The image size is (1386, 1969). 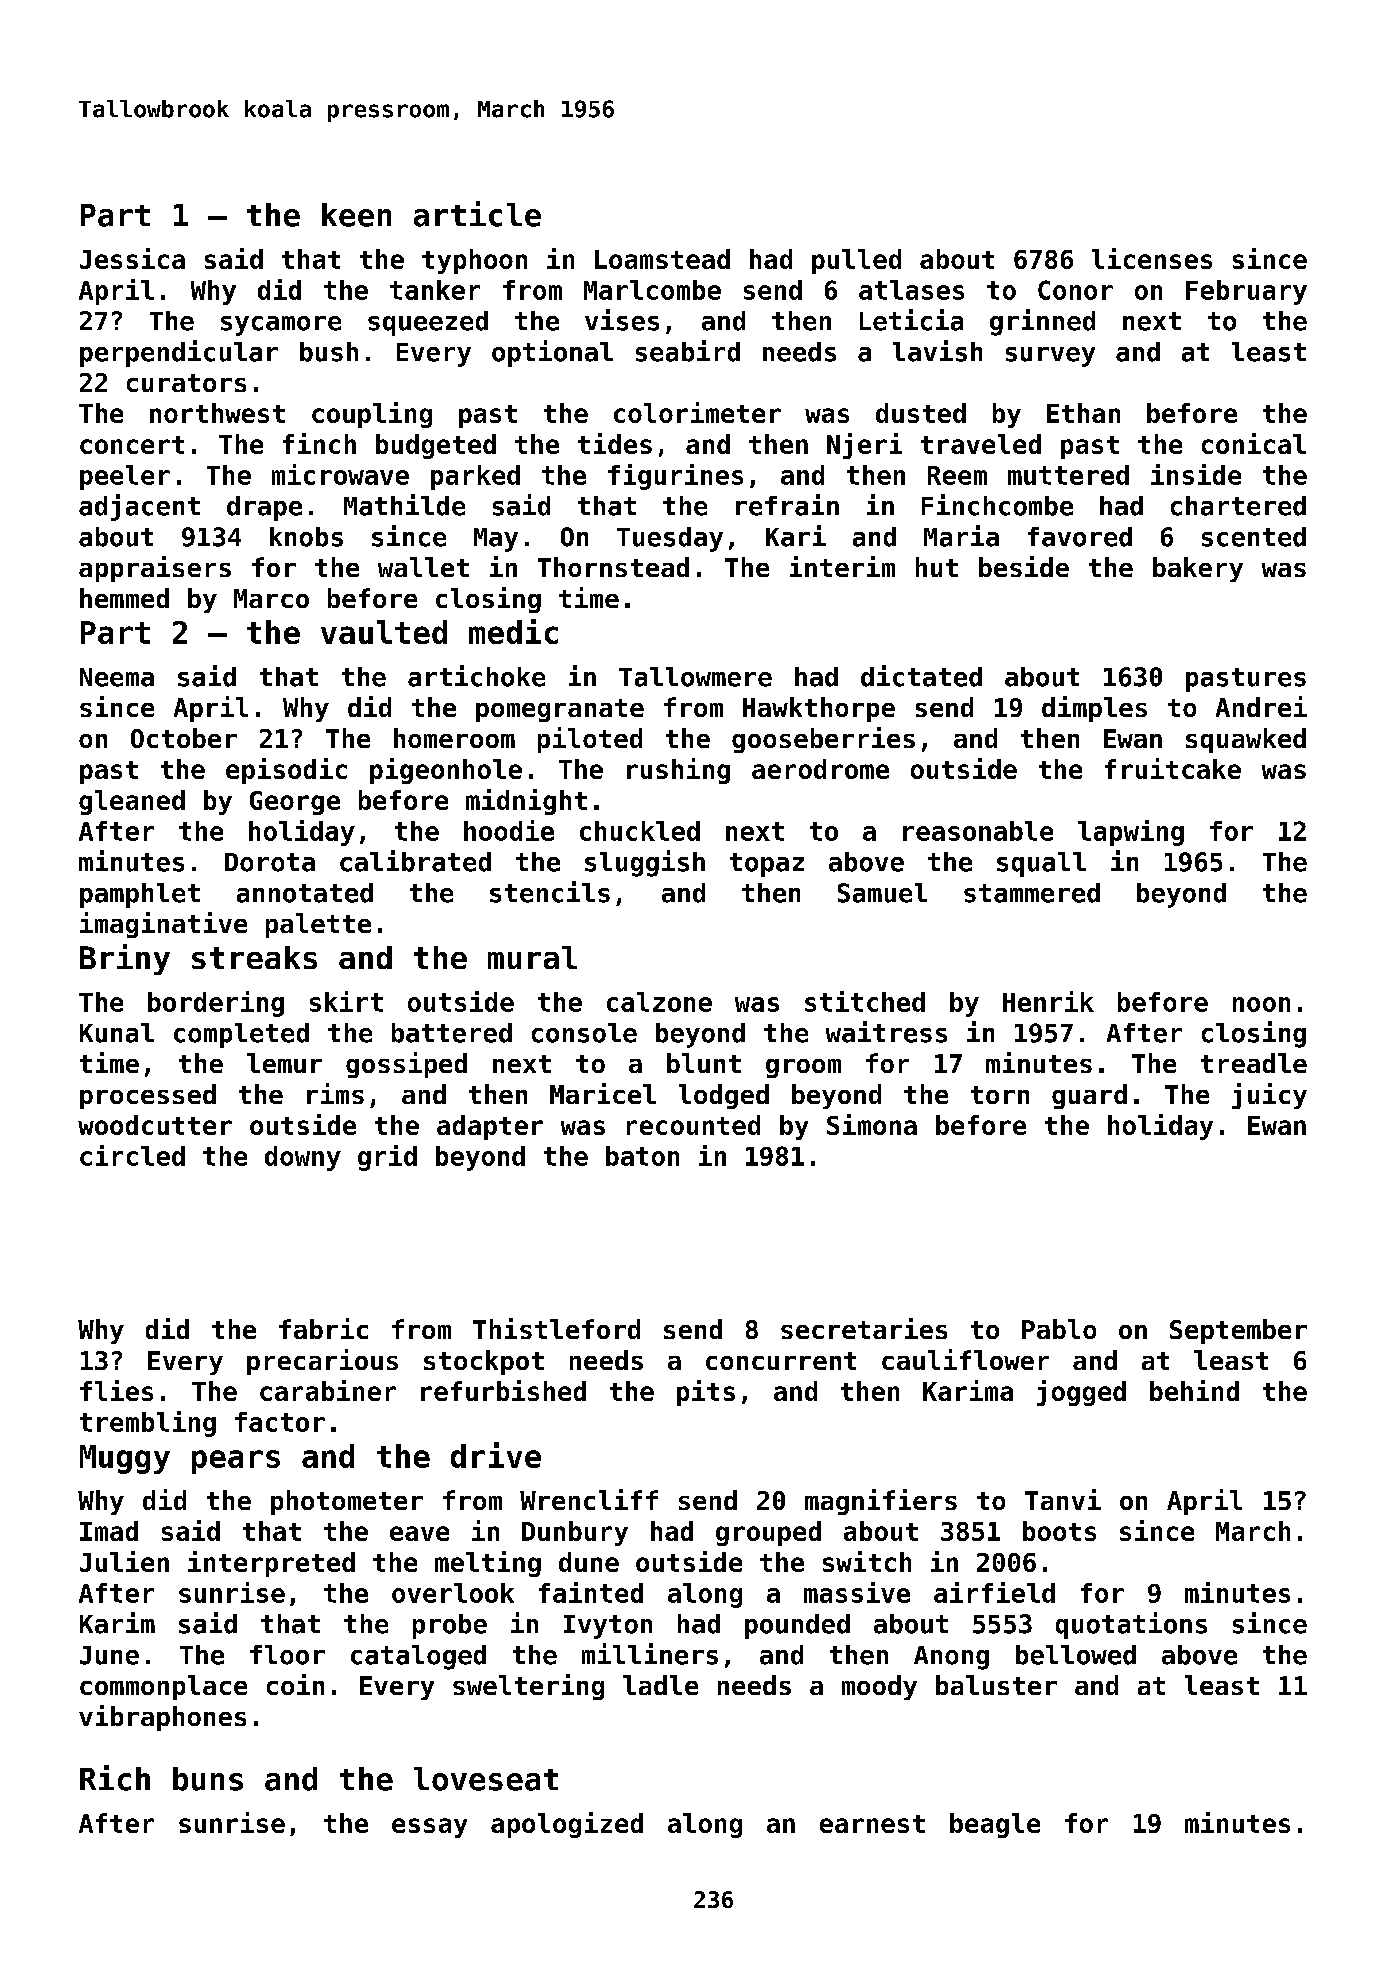 What do you see at coordinates (132, 445) in the page?
I see `concert` at bounding box center [132, 445].
